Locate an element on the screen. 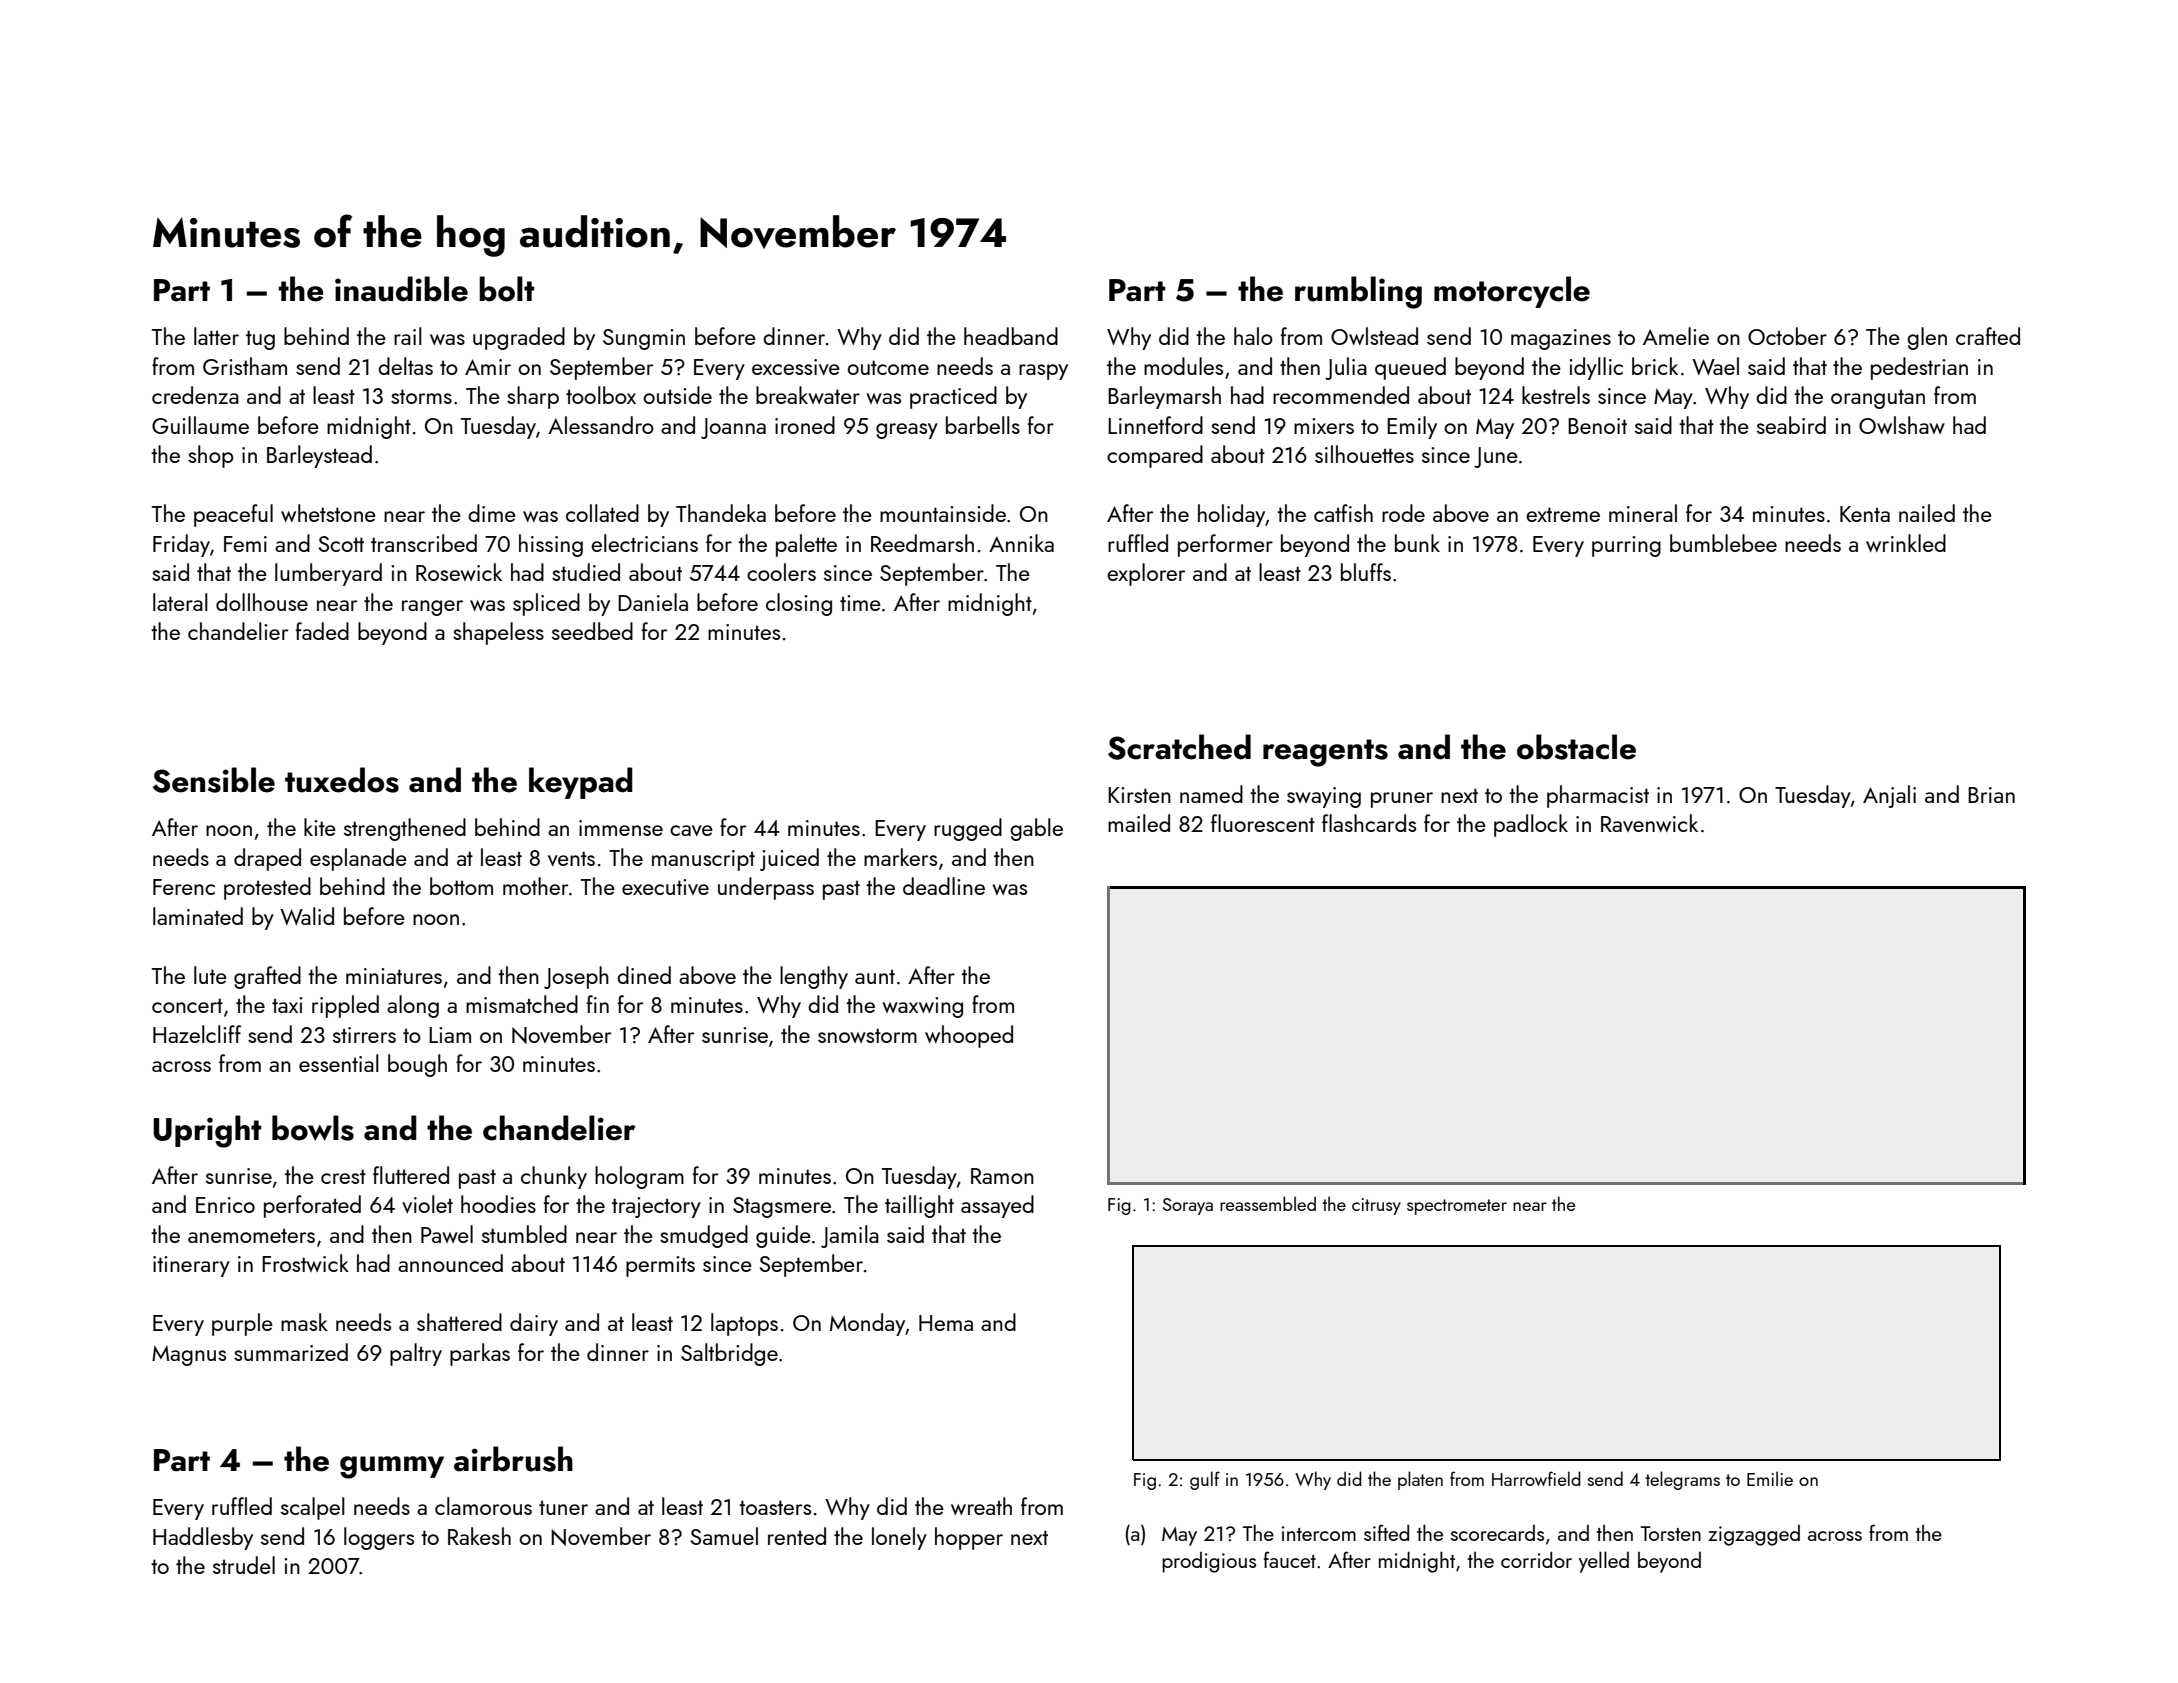  bolt is located at coordinates (506, 289).
